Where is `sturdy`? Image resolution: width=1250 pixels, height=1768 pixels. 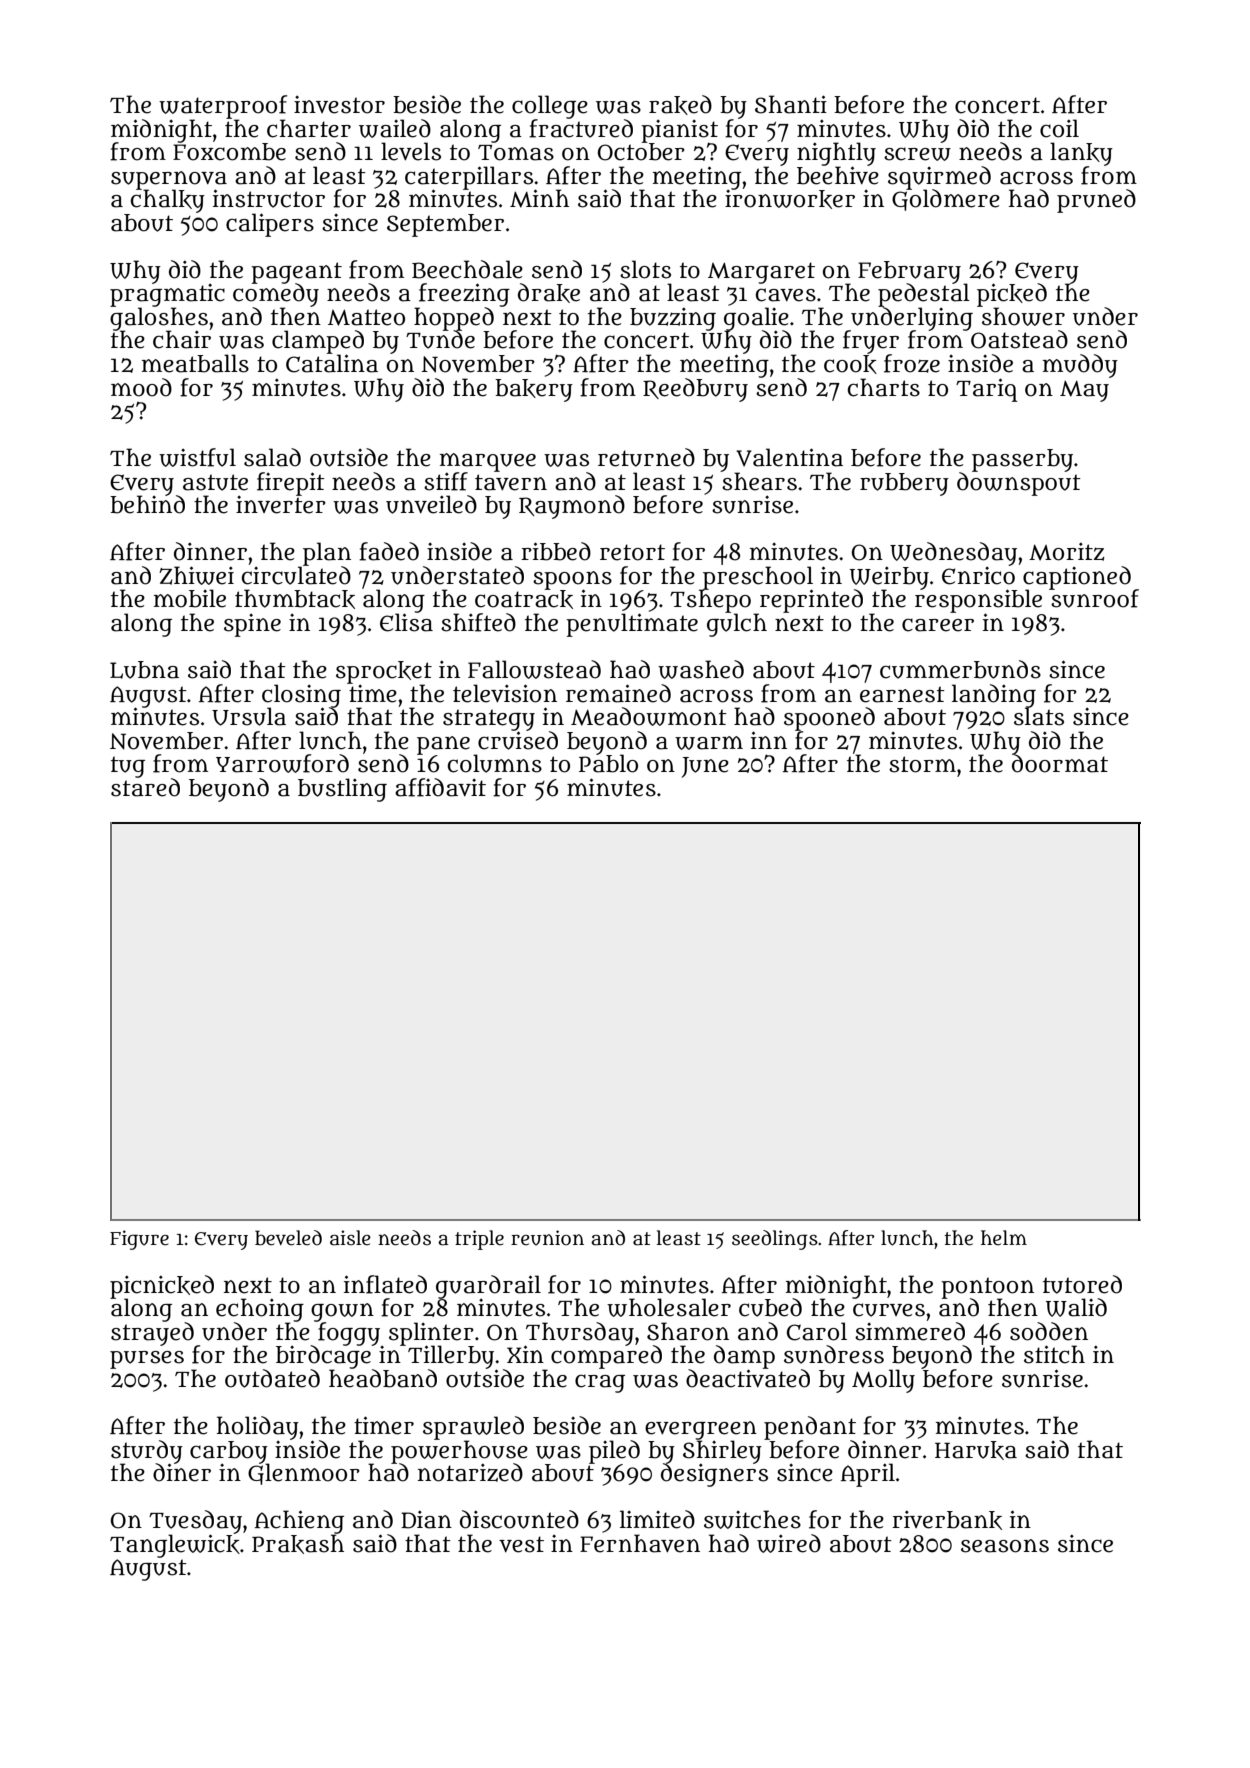
sturdy is located at coordinates (147, 1451).
